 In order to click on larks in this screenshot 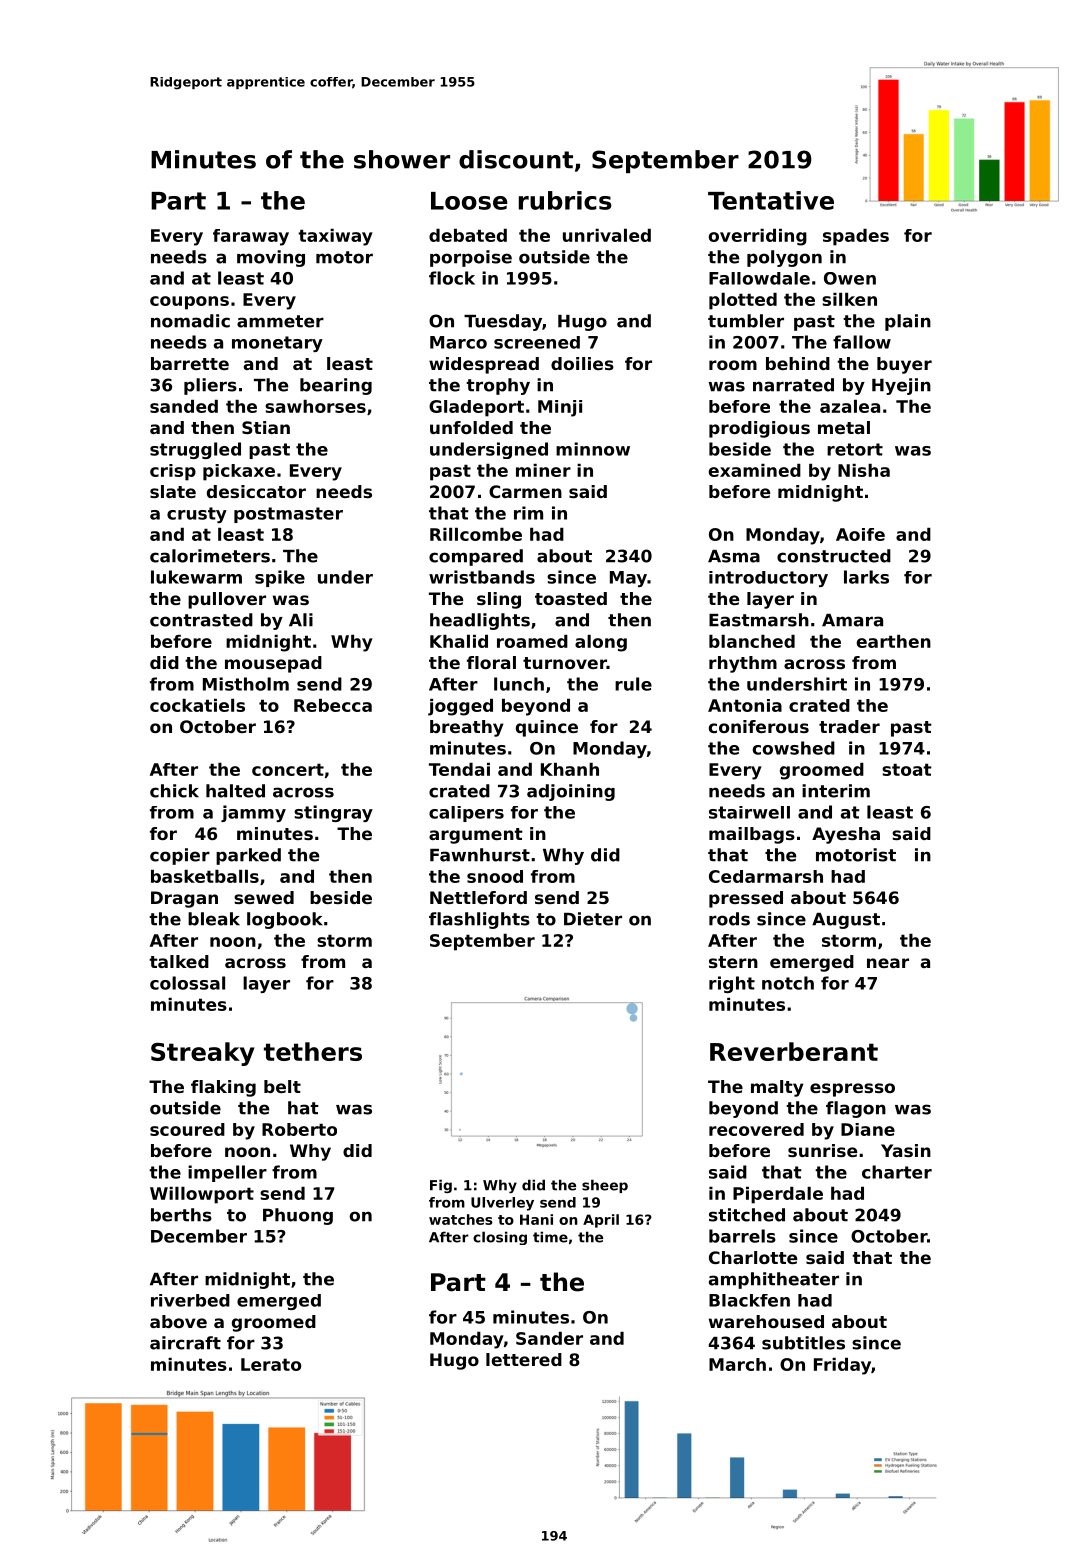, I will do `click(866, 577)`.
